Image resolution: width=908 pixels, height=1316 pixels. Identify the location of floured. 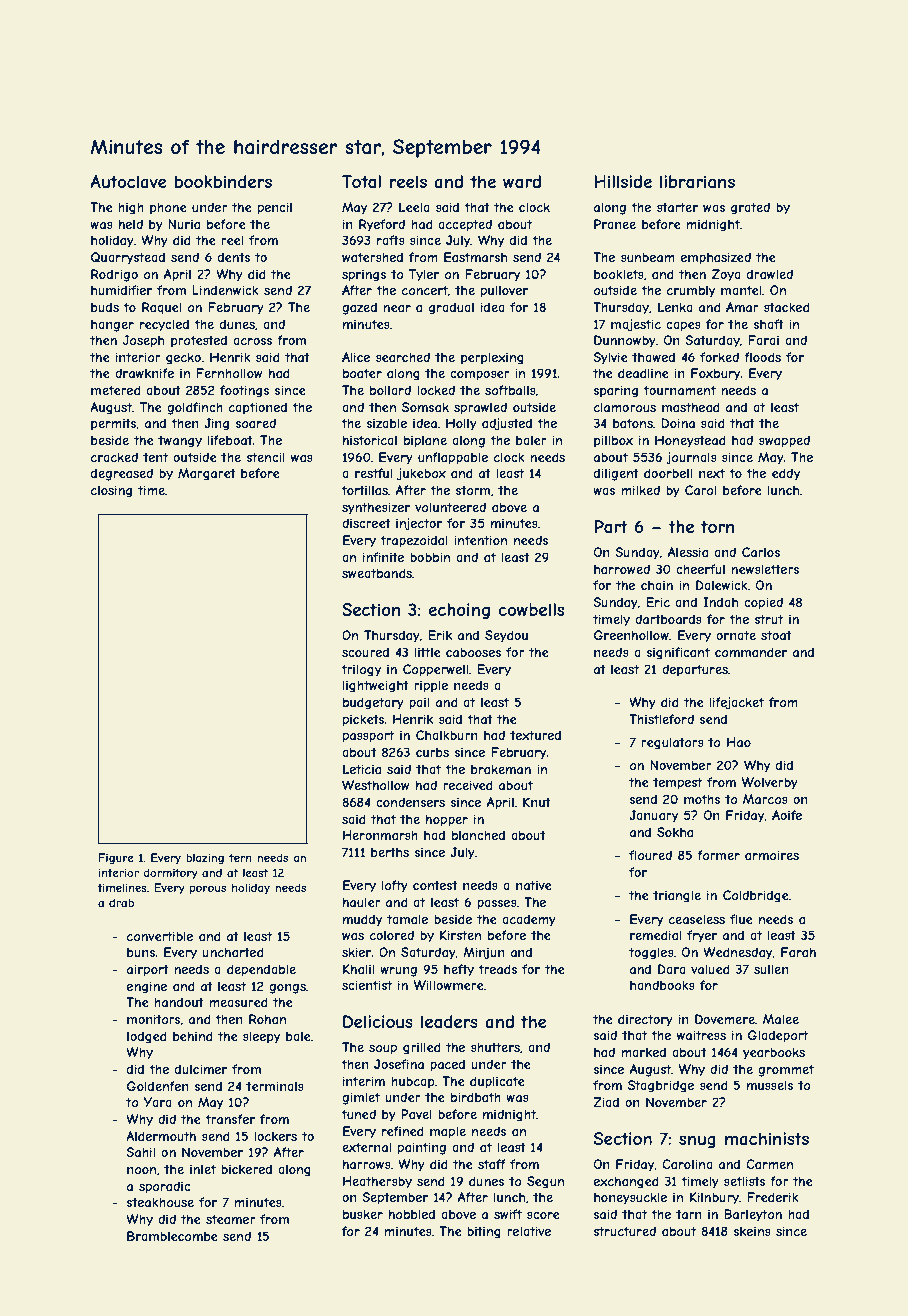
(650, 855).
